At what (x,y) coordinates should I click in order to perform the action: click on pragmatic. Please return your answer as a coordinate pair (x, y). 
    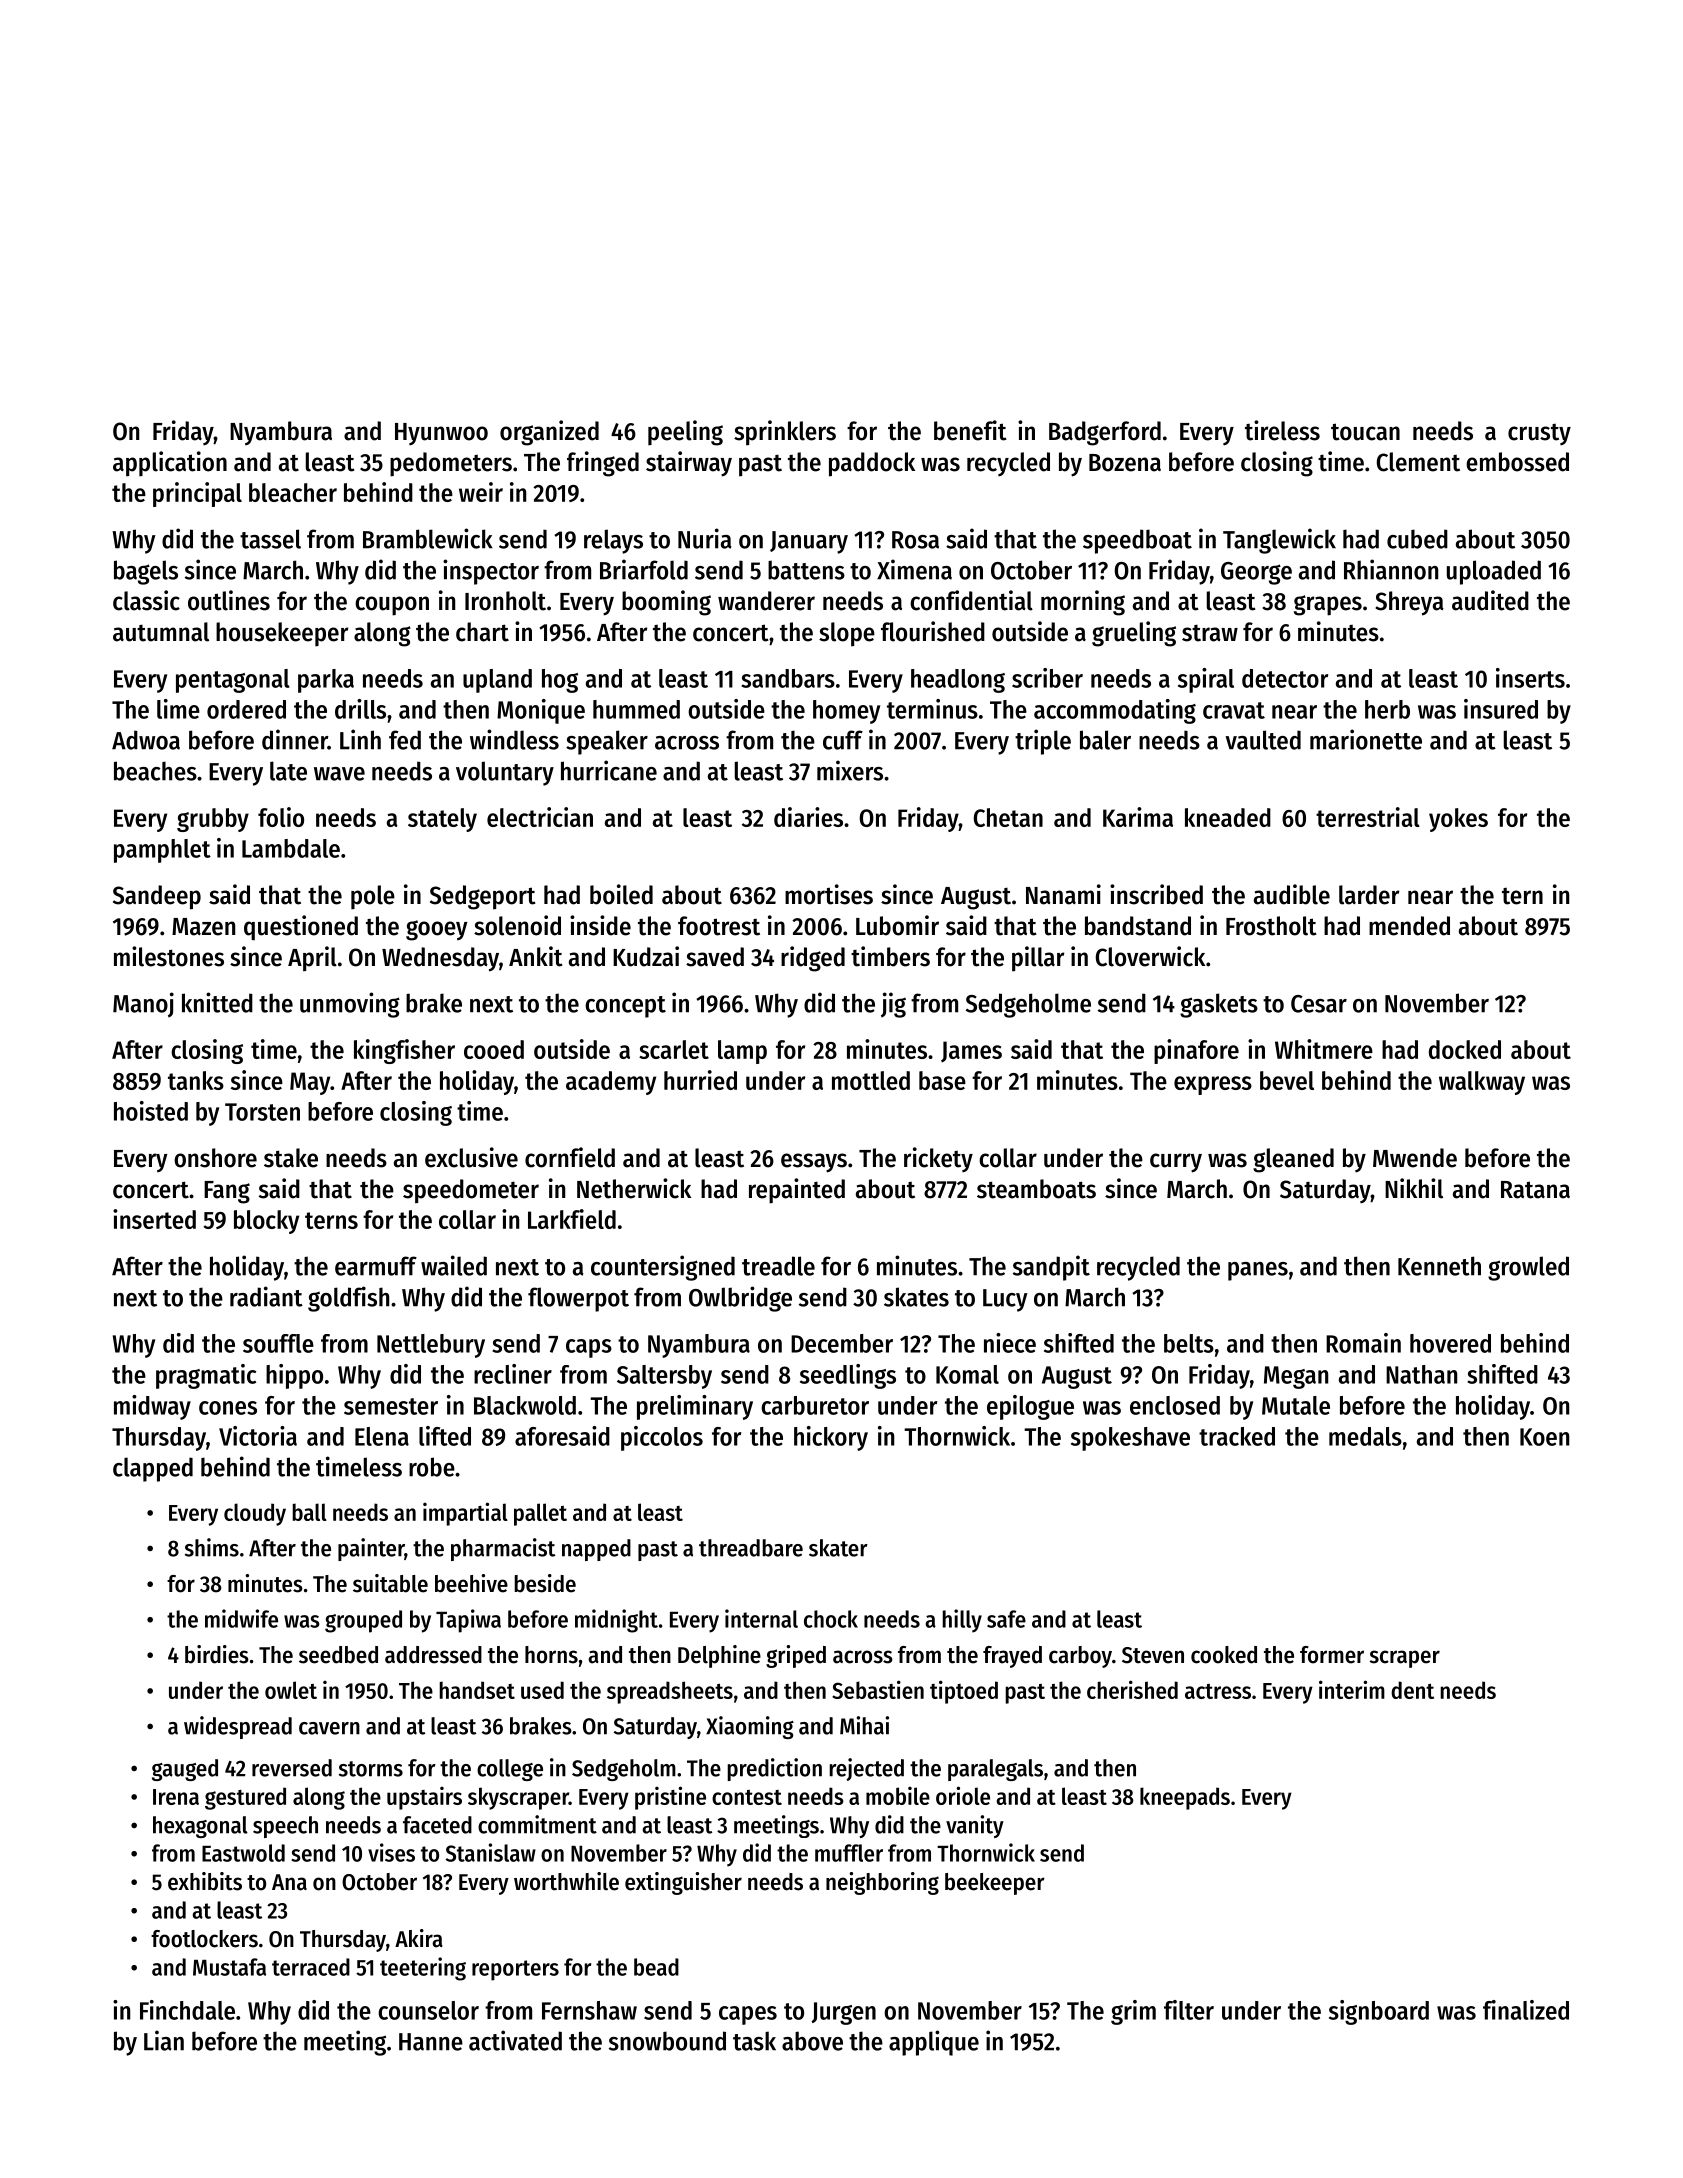
    Looking at the image, I should click on (206, 1376).
